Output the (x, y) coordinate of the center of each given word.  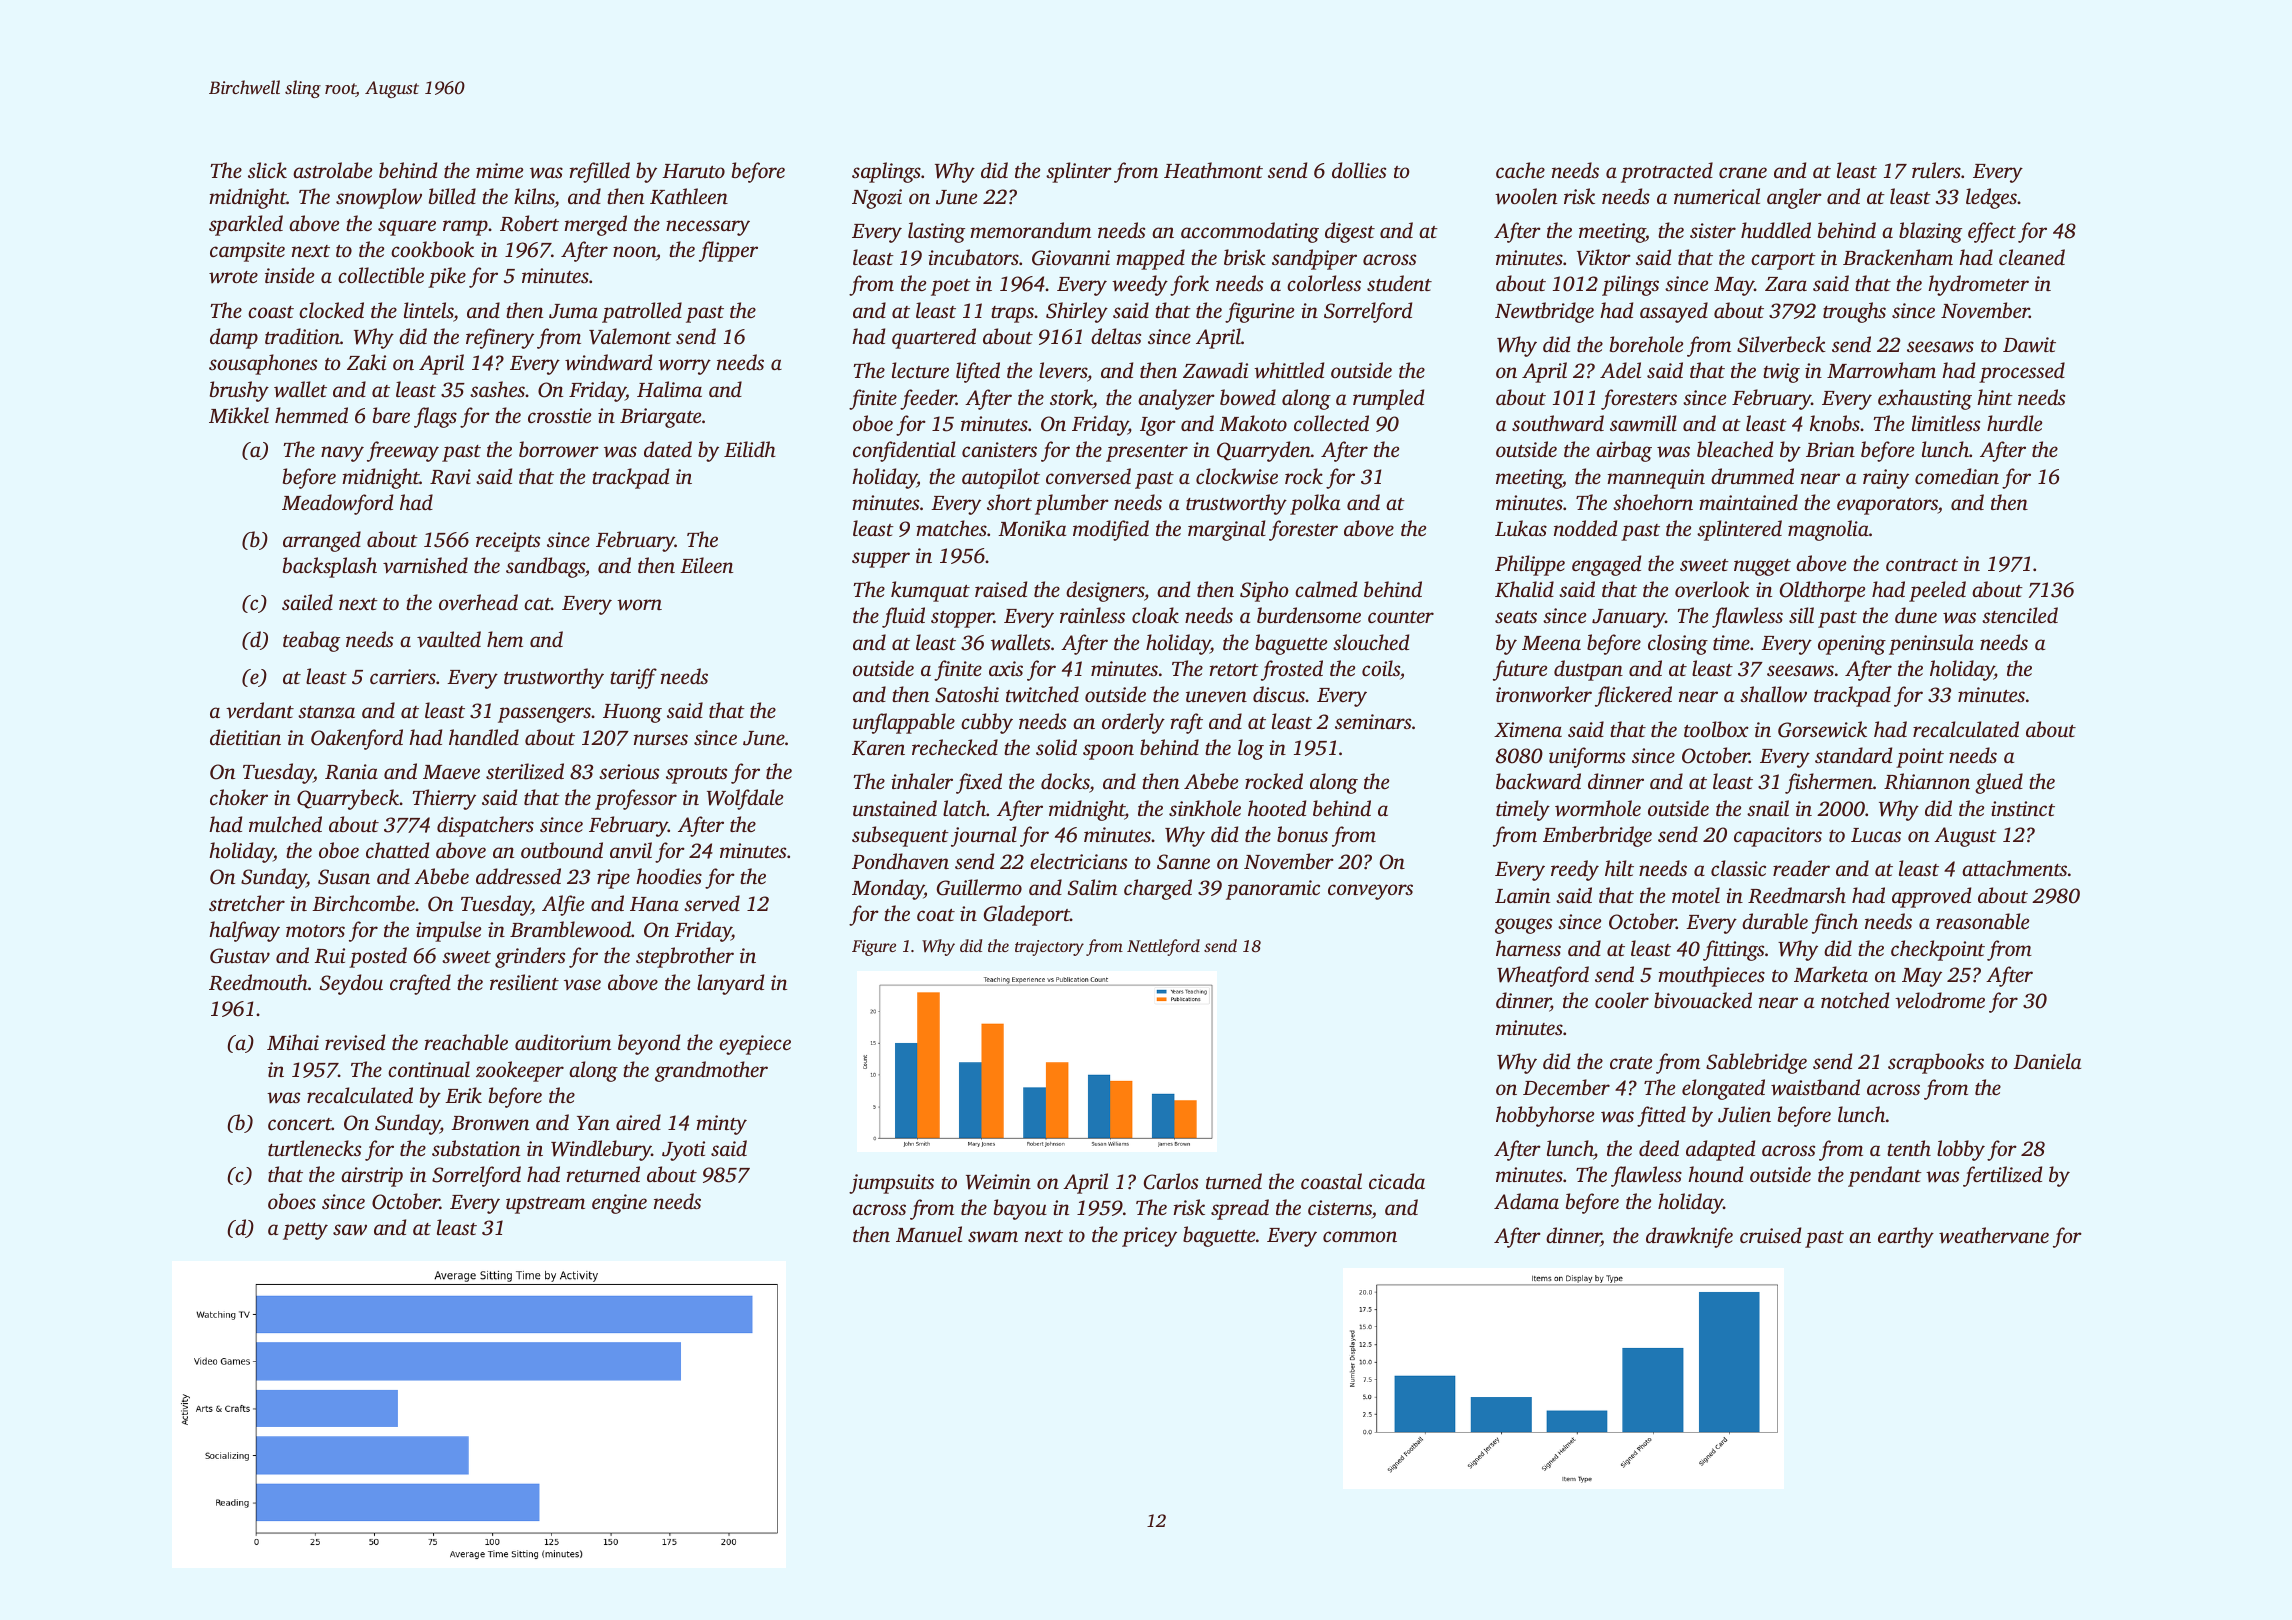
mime (499, 170)
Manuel (929, 1234)
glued (1999, 783)
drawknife (1689, 1237)
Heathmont (1213, 170)
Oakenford (357, 739)
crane (1743, 172)
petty (305, 1231)
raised (1001, 589)
